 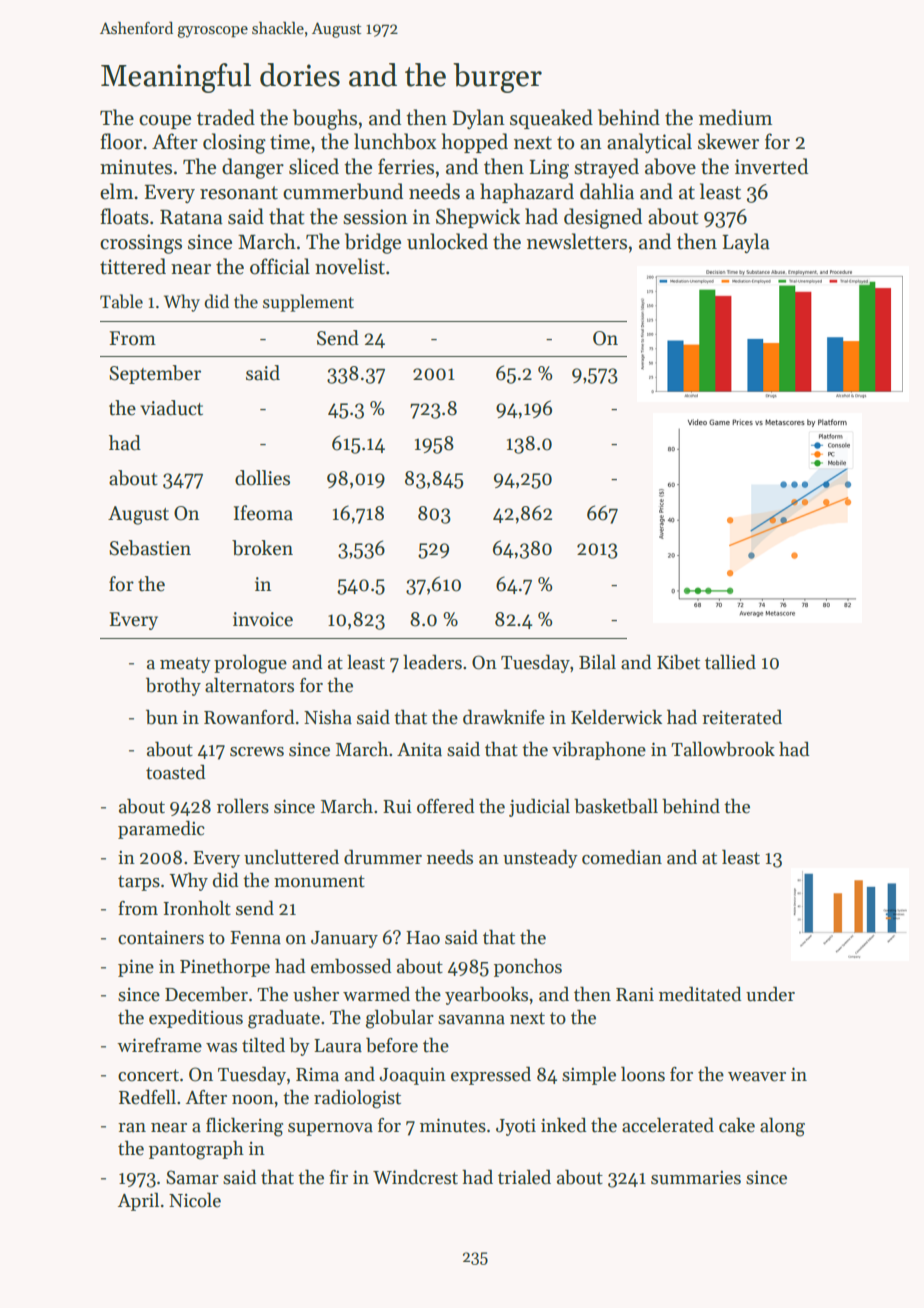 I want to click on judicial, so click(x=539, y=807).
